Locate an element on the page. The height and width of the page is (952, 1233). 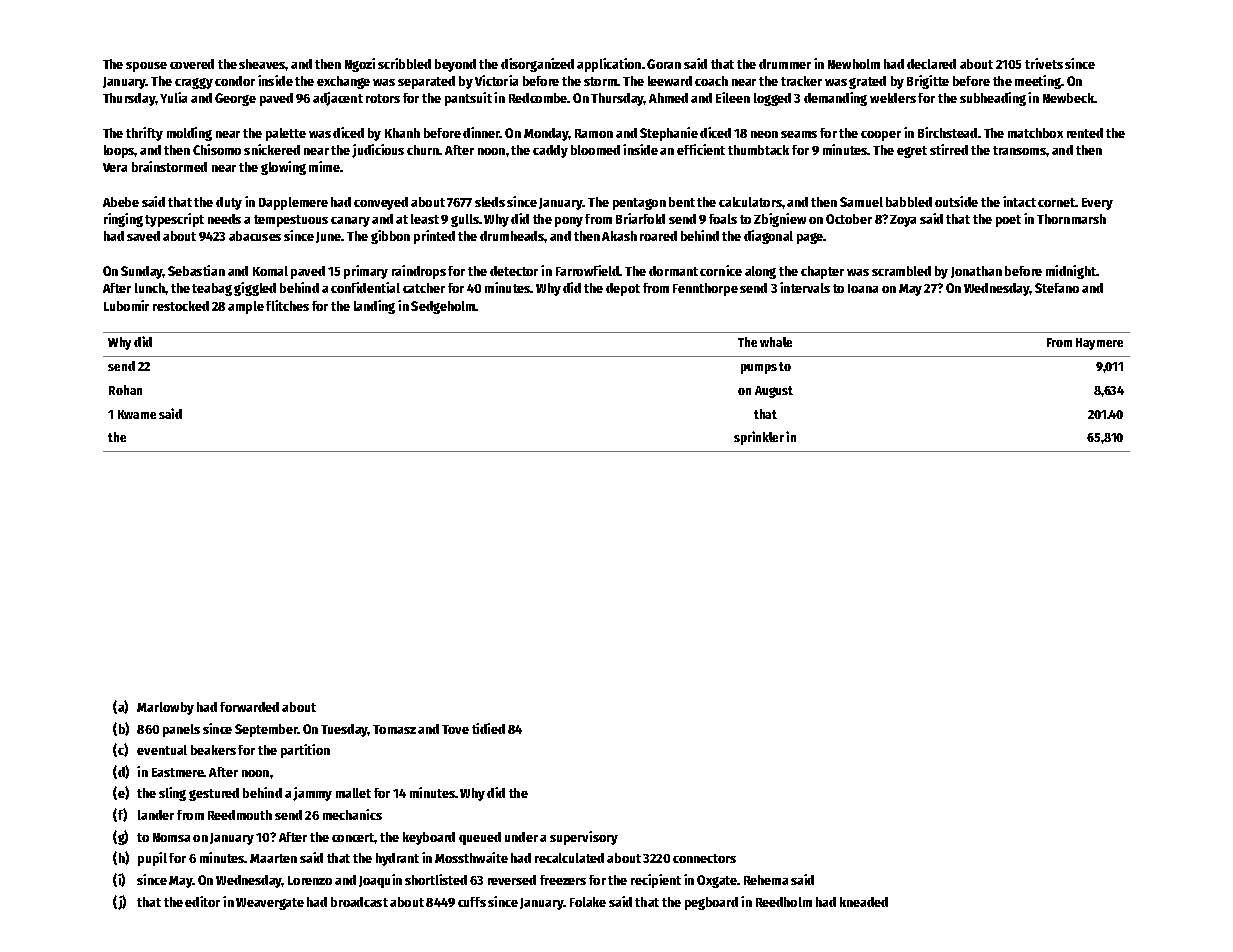
kneaded is located at coordinates (864, 902).
